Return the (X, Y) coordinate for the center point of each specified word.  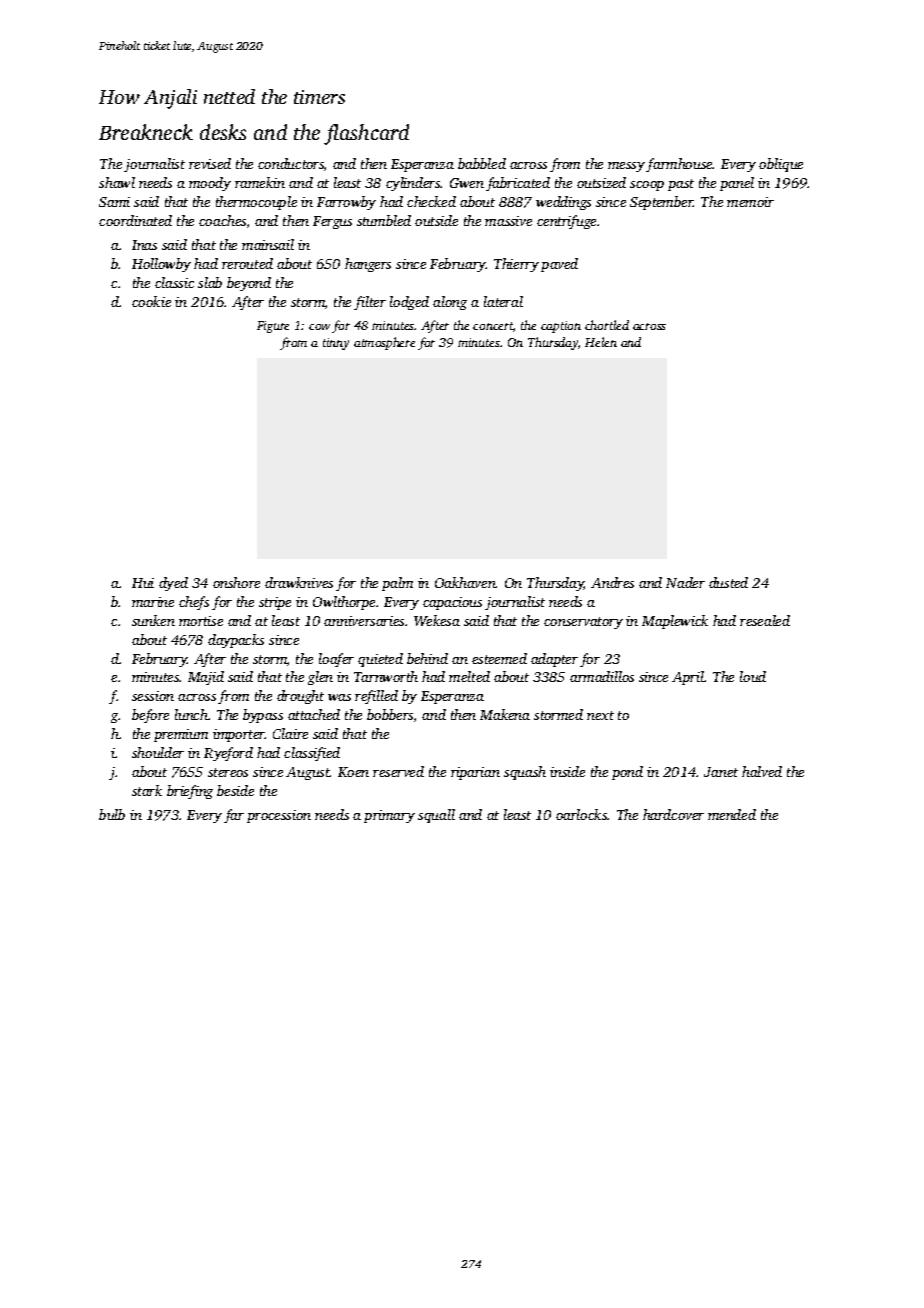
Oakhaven (465, 582)
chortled (607, 325)
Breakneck (146, 132)
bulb (112, 814)
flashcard (366, 134)
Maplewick (675, 622)
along (450, 303)
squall (436, 816)
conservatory (583, 623)
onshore (236, 582)
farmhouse (679, 165)
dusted (728, 582)
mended (732, 814)
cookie (151, 301)
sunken (153, 620)
